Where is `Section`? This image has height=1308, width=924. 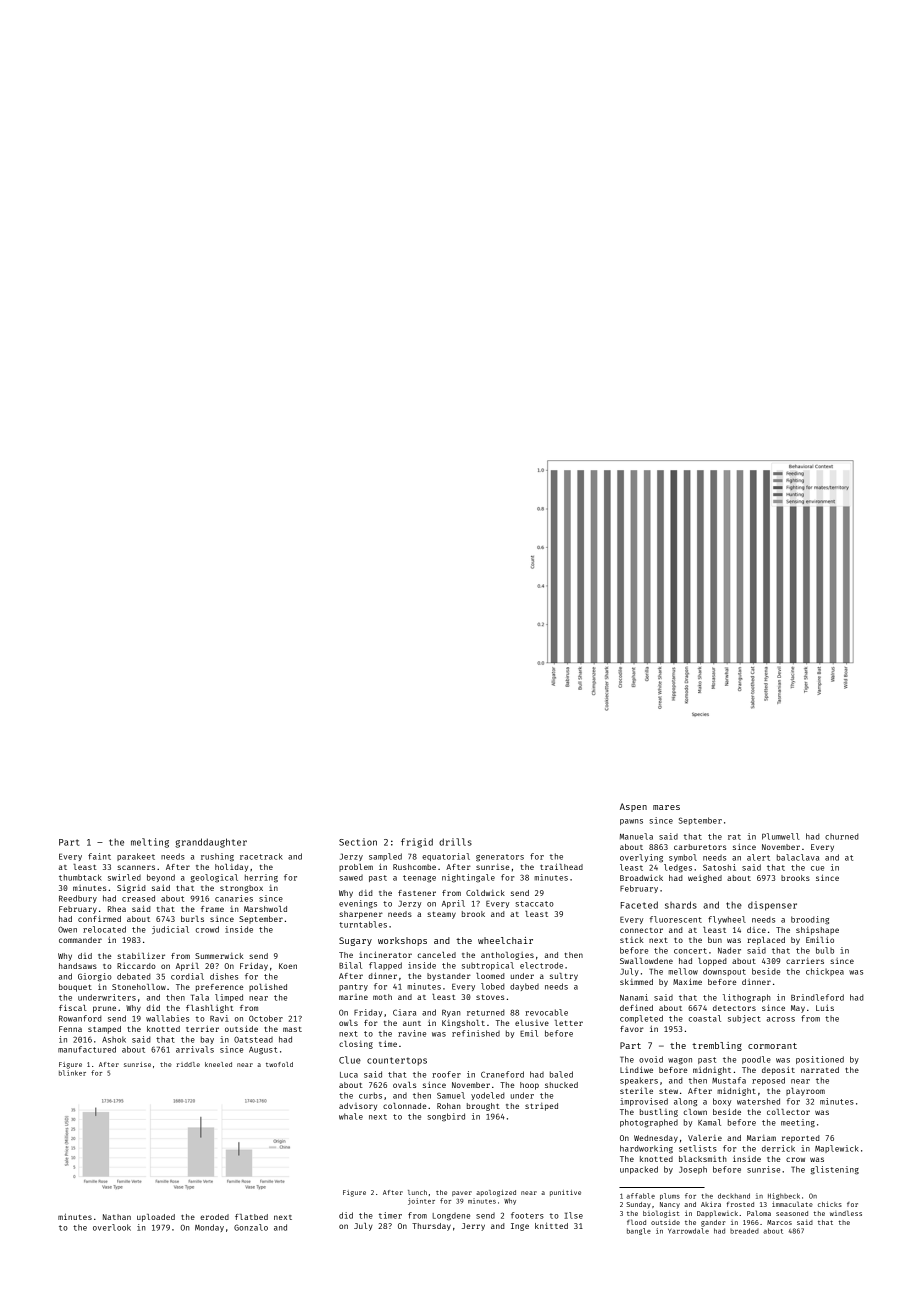
Section is located at coordinates (358, 842).
